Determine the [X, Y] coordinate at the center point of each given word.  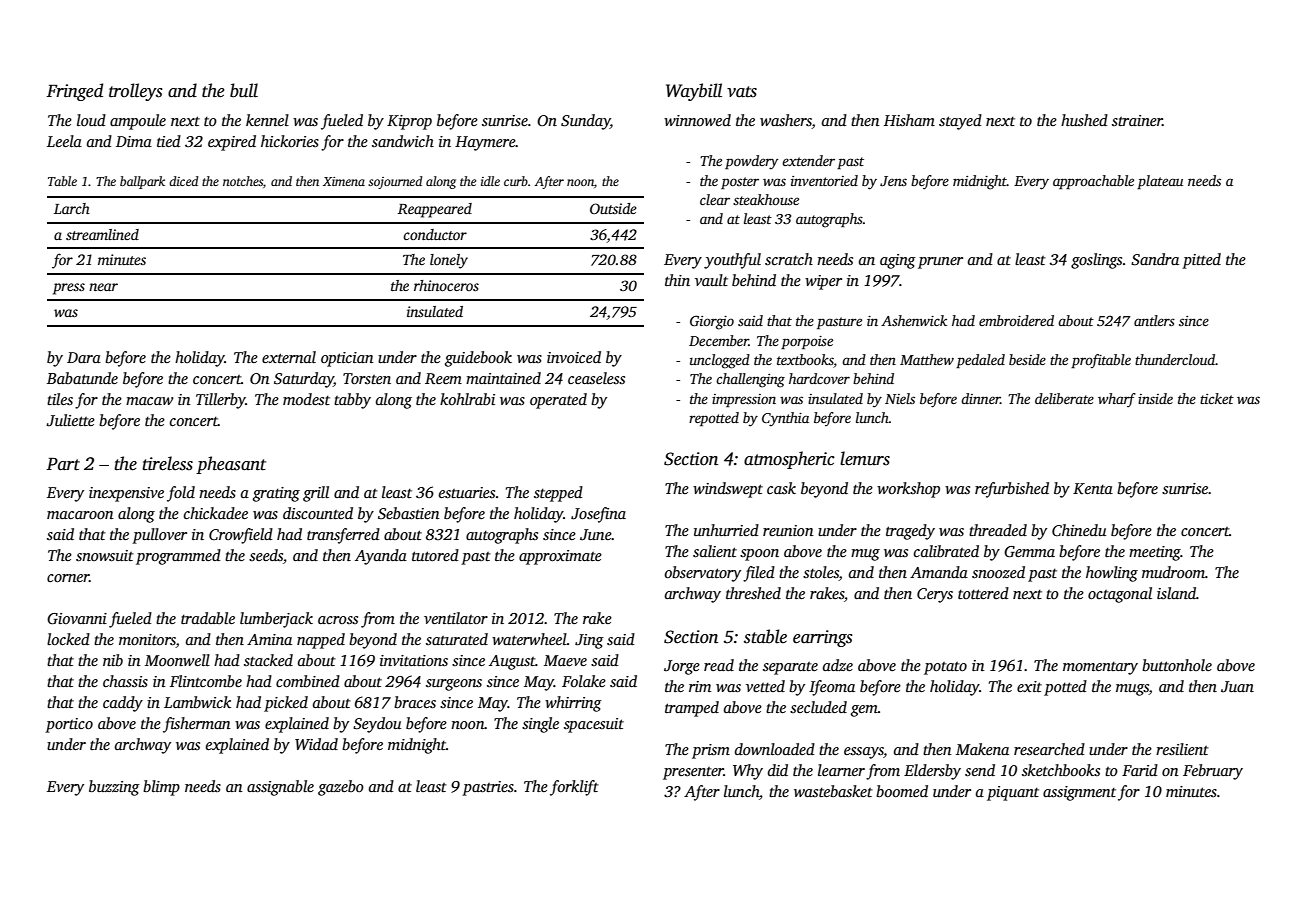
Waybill [694, 92]
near [103, 287]
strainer [1137, 120]
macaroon [80, 515]
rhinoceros [446, 285]
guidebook [478, 359]
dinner [980, 398]
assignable [280, 788]
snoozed [998, 572]
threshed [753, 593]
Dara [84, 357]
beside [1027, 359]
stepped [558, 494]
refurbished [1012, 490]
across [338, 620]
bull [244, 90]
